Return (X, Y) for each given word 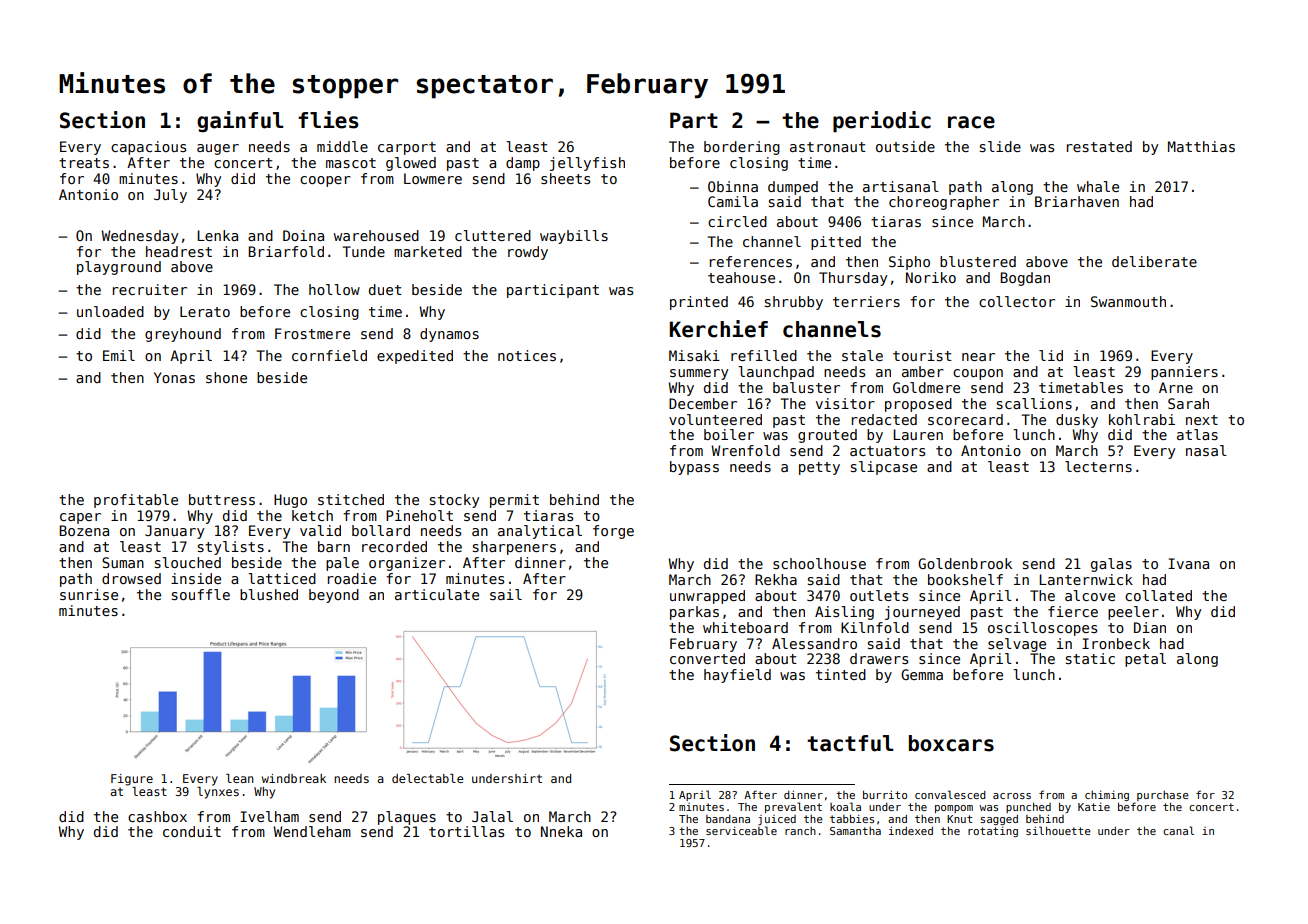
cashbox (157, 816)
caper (80, 518)
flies (328, 120)
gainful (240, 121)
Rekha (776, 579)
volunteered (715, 419)
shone (226, 377)
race (971, 122)
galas (1111, 565)
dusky (1077, 421)
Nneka (561, 831)
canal (1178, 830)
